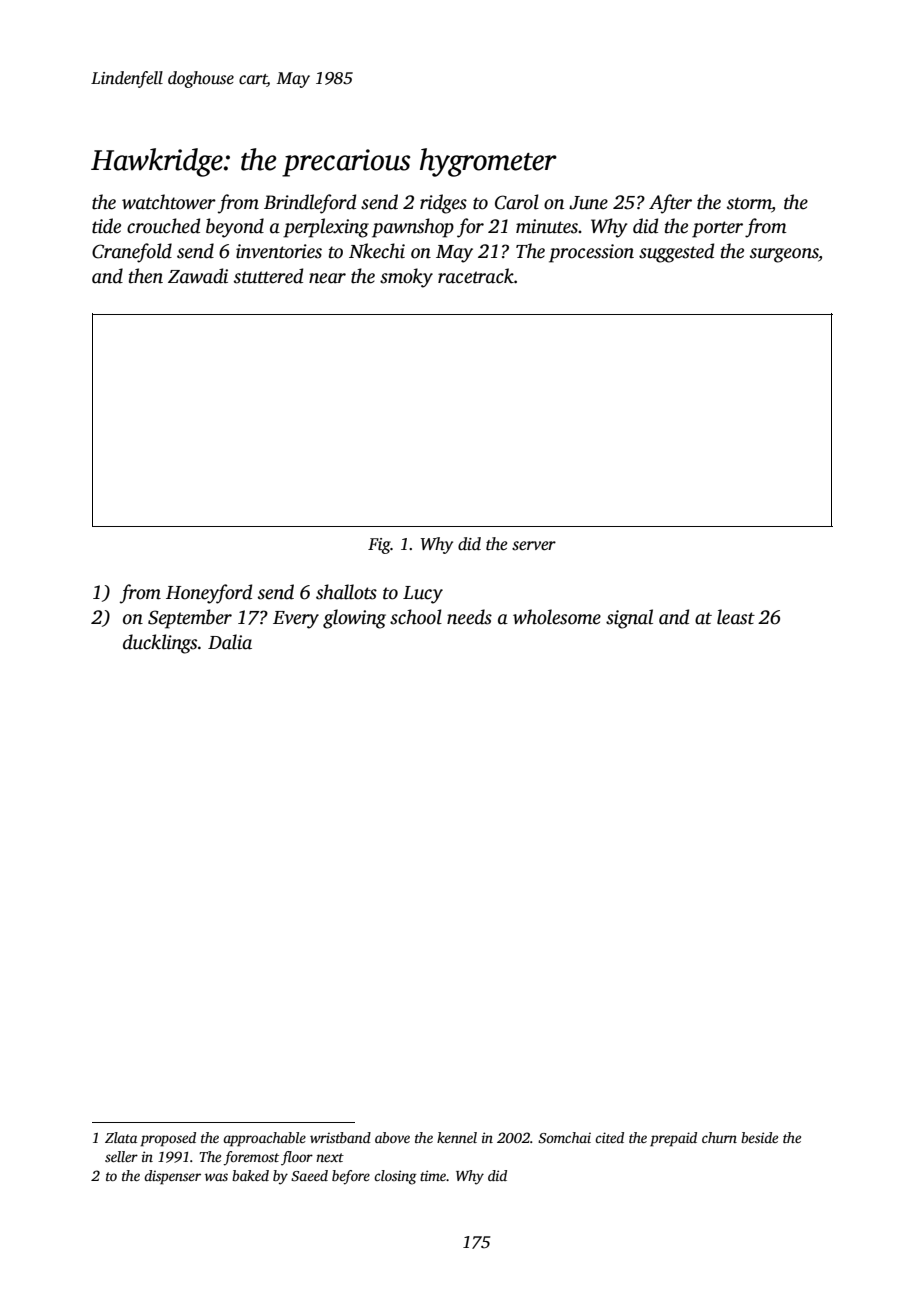  I want to click on Zawadi, so click(198, 276).
